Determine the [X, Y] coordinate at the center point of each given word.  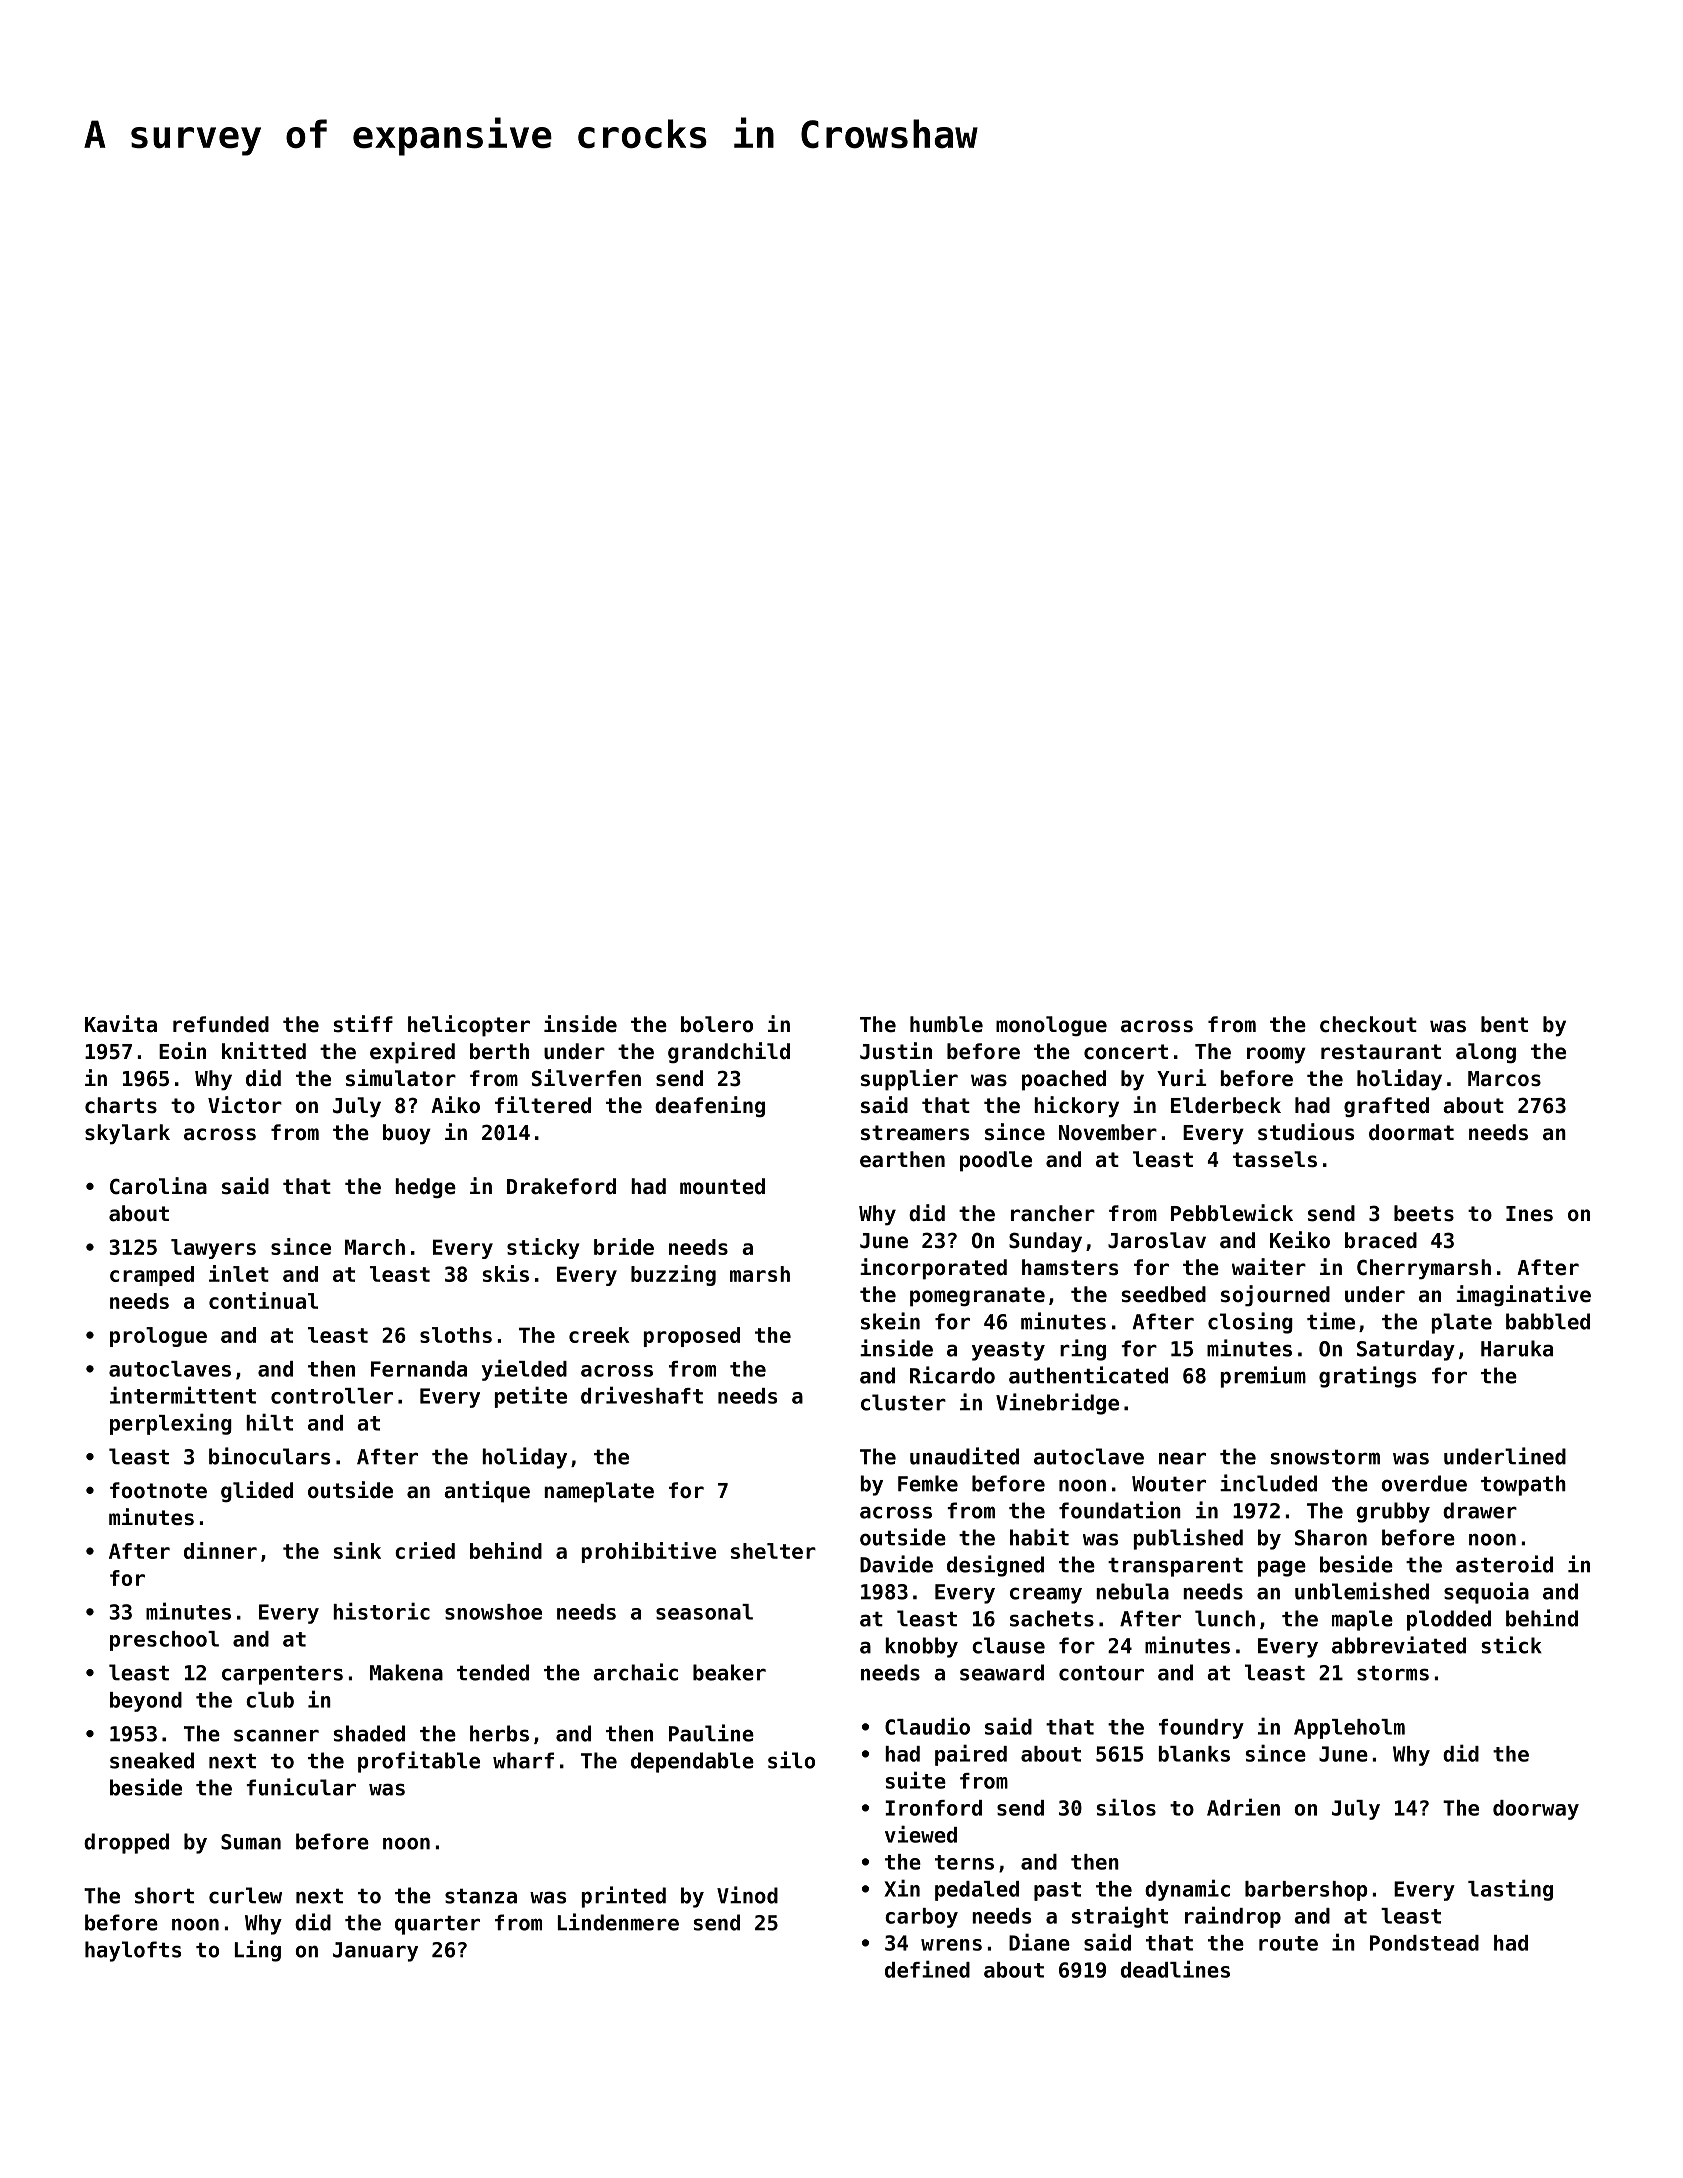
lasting [1510, 1890]
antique [487, 1492]
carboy [921, 1918]
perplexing [171, 1424]
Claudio [927, 1726]
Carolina [158, 1186]
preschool [164, 1641]
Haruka [1517, 1348]
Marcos [1504, 1079]
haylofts [133, 1951]
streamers [915, 1133]
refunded [221, 1024]
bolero [717, 1024]
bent [1504, 1024]
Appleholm [1349, 1729]
